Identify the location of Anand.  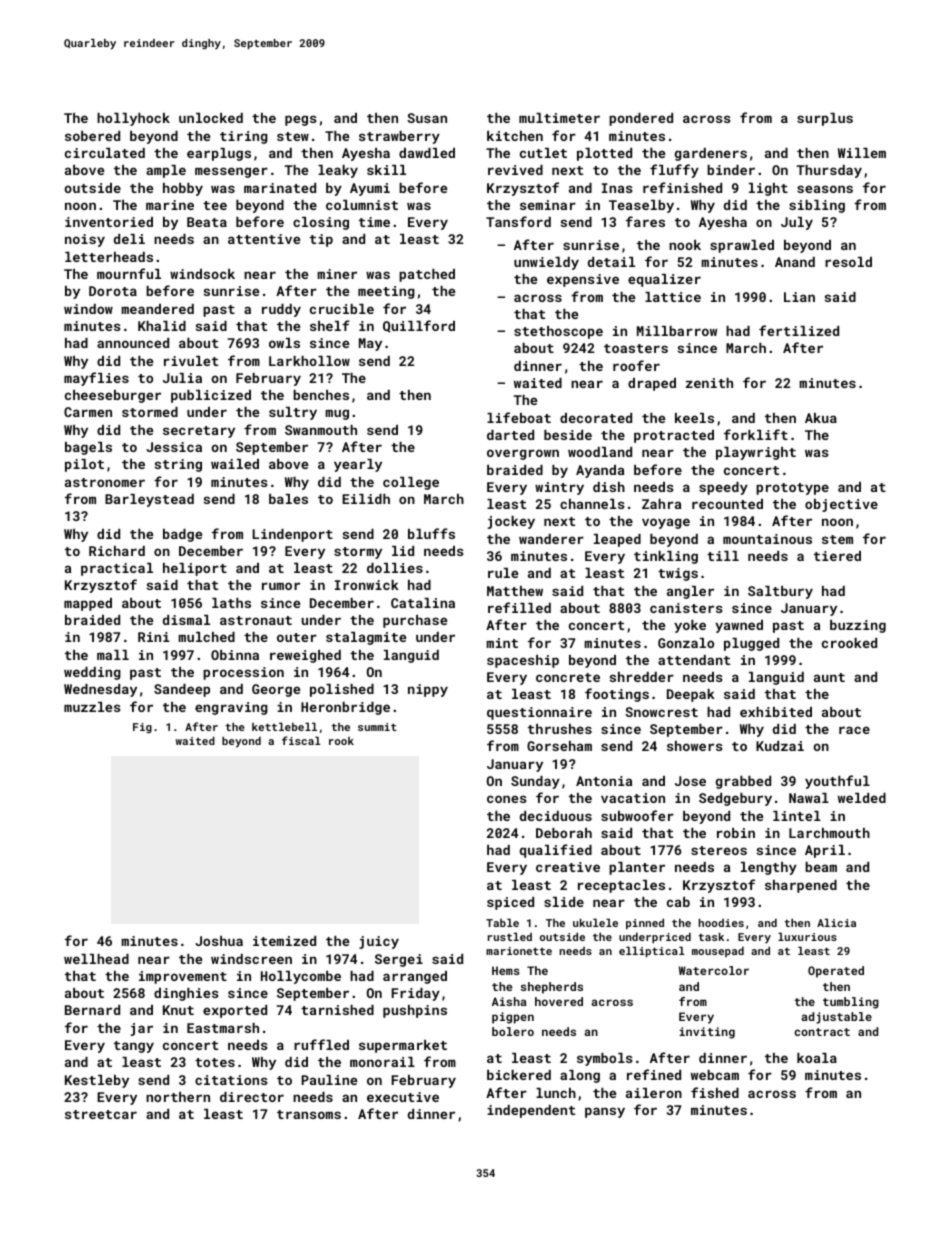
(795, 262).
